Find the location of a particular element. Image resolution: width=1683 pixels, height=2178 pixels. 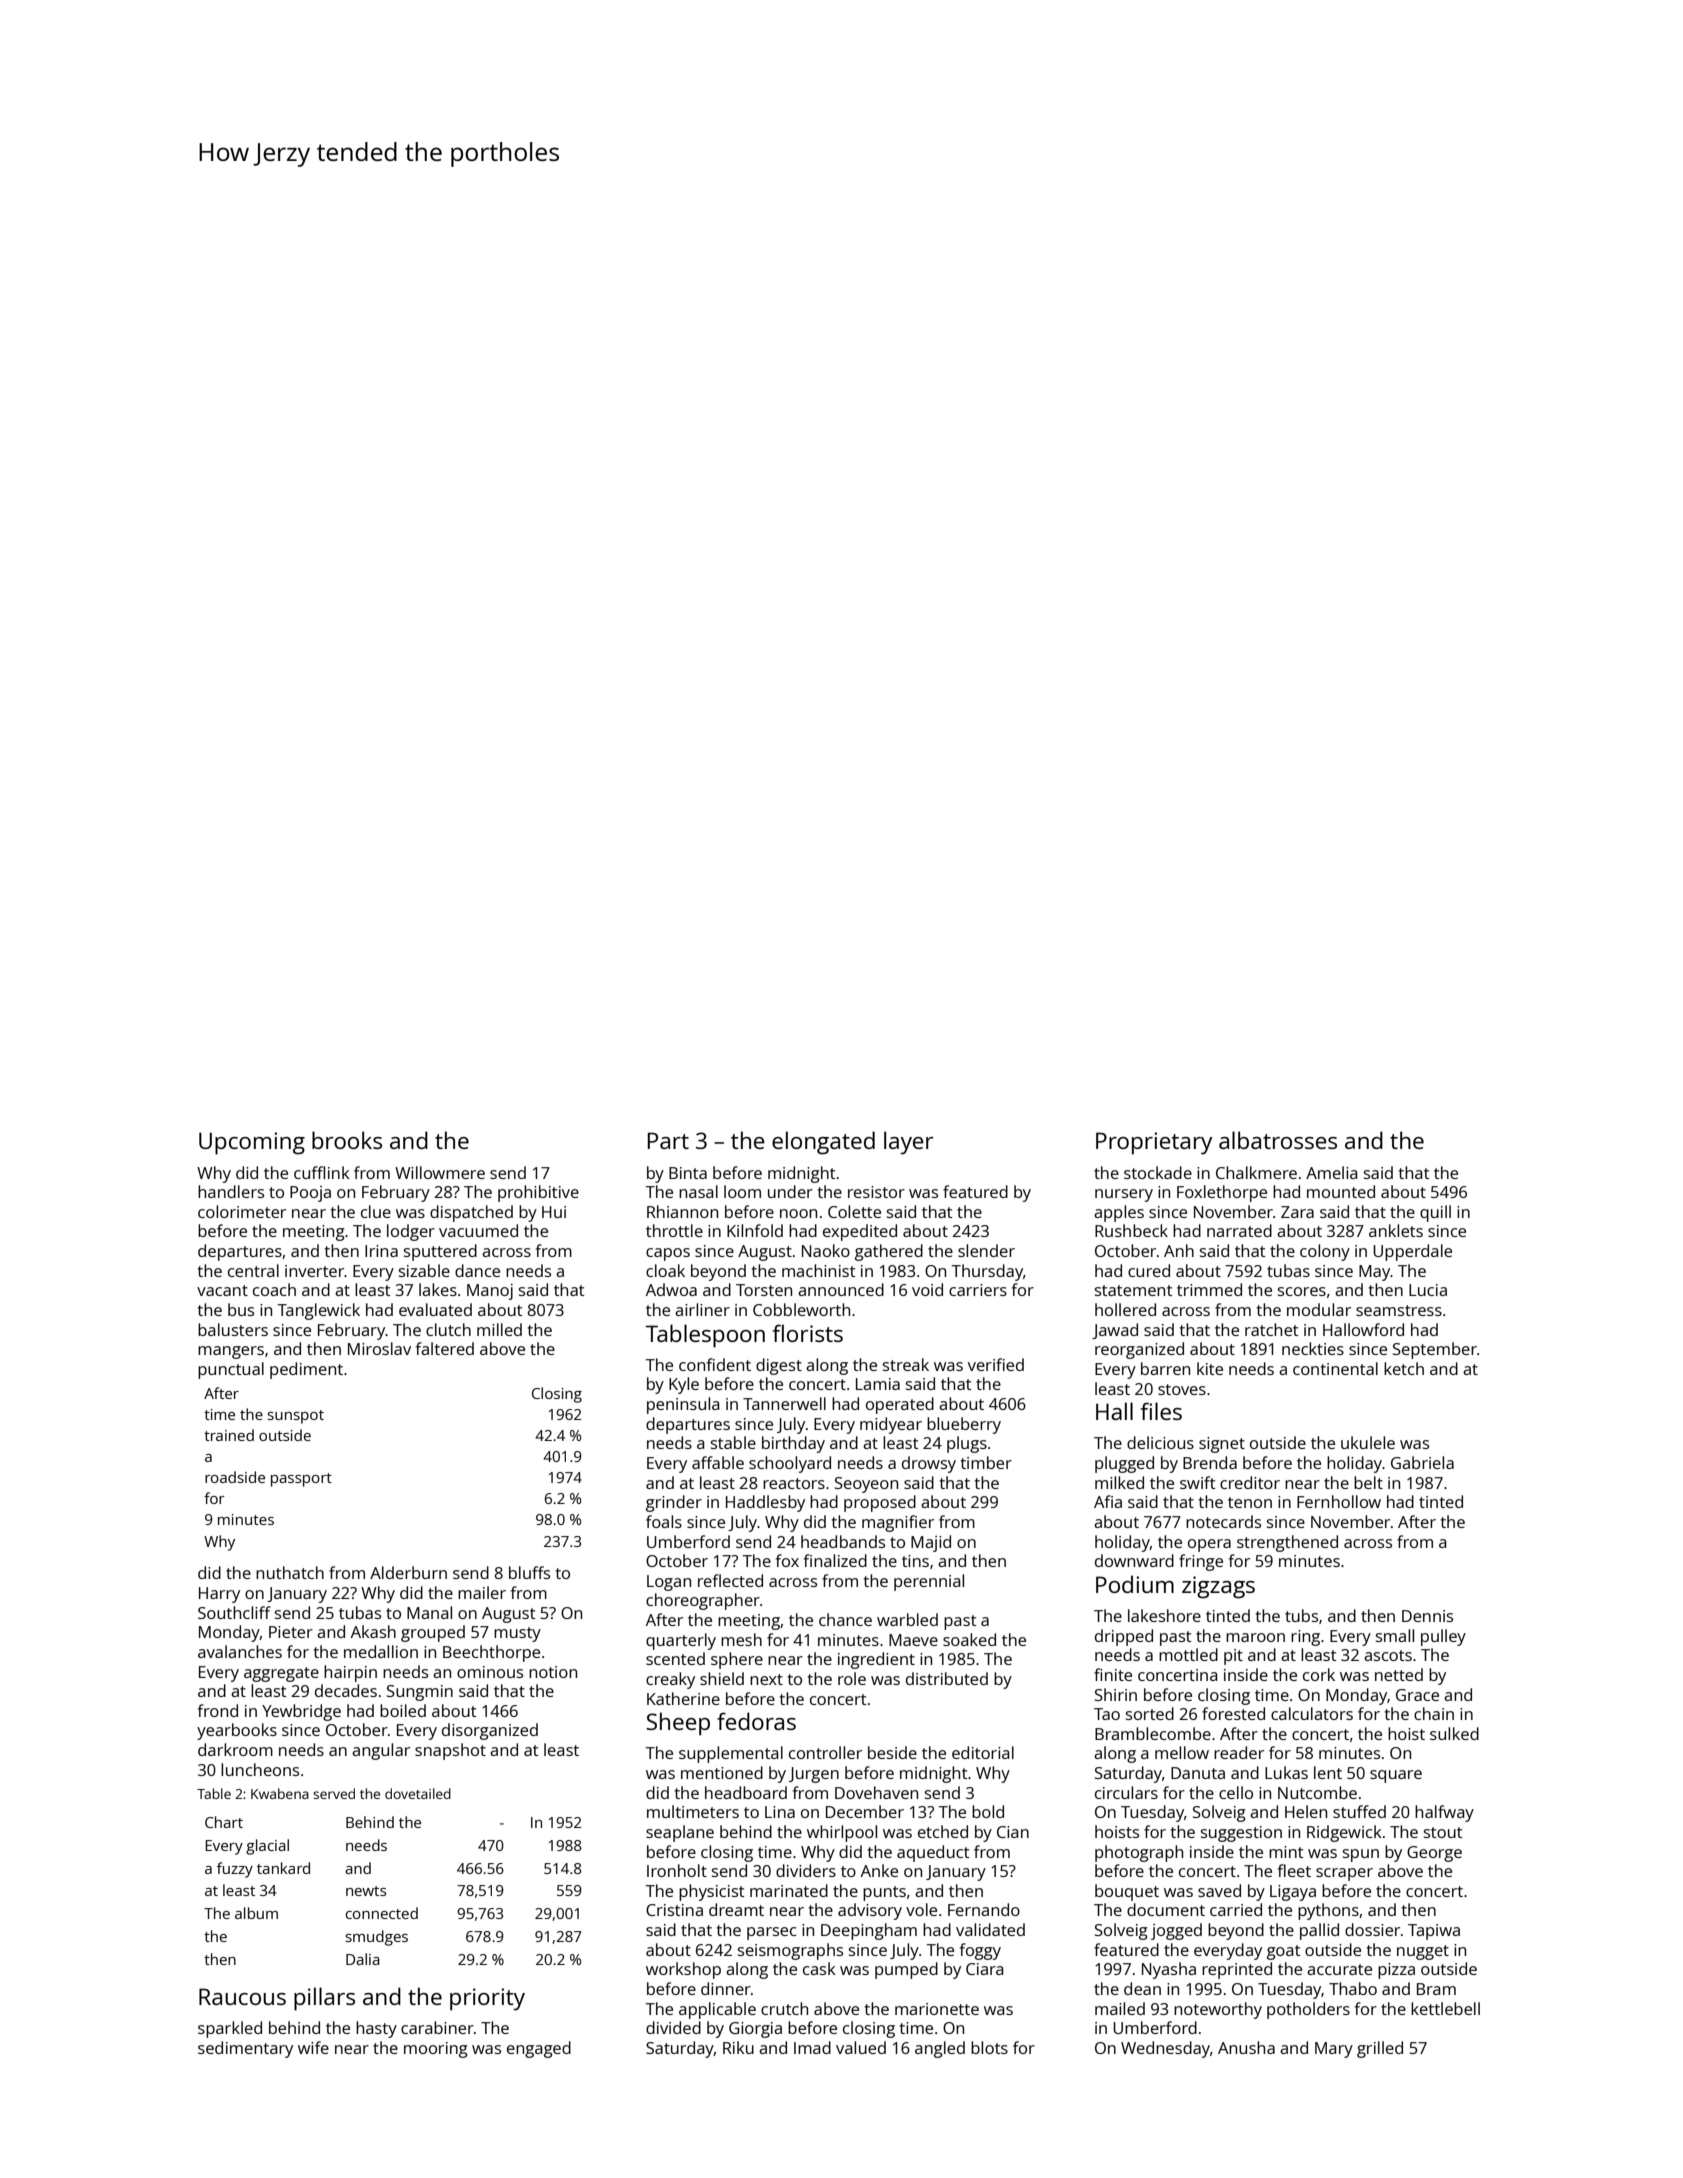

Imad is located at coordinates (812, 2047).
